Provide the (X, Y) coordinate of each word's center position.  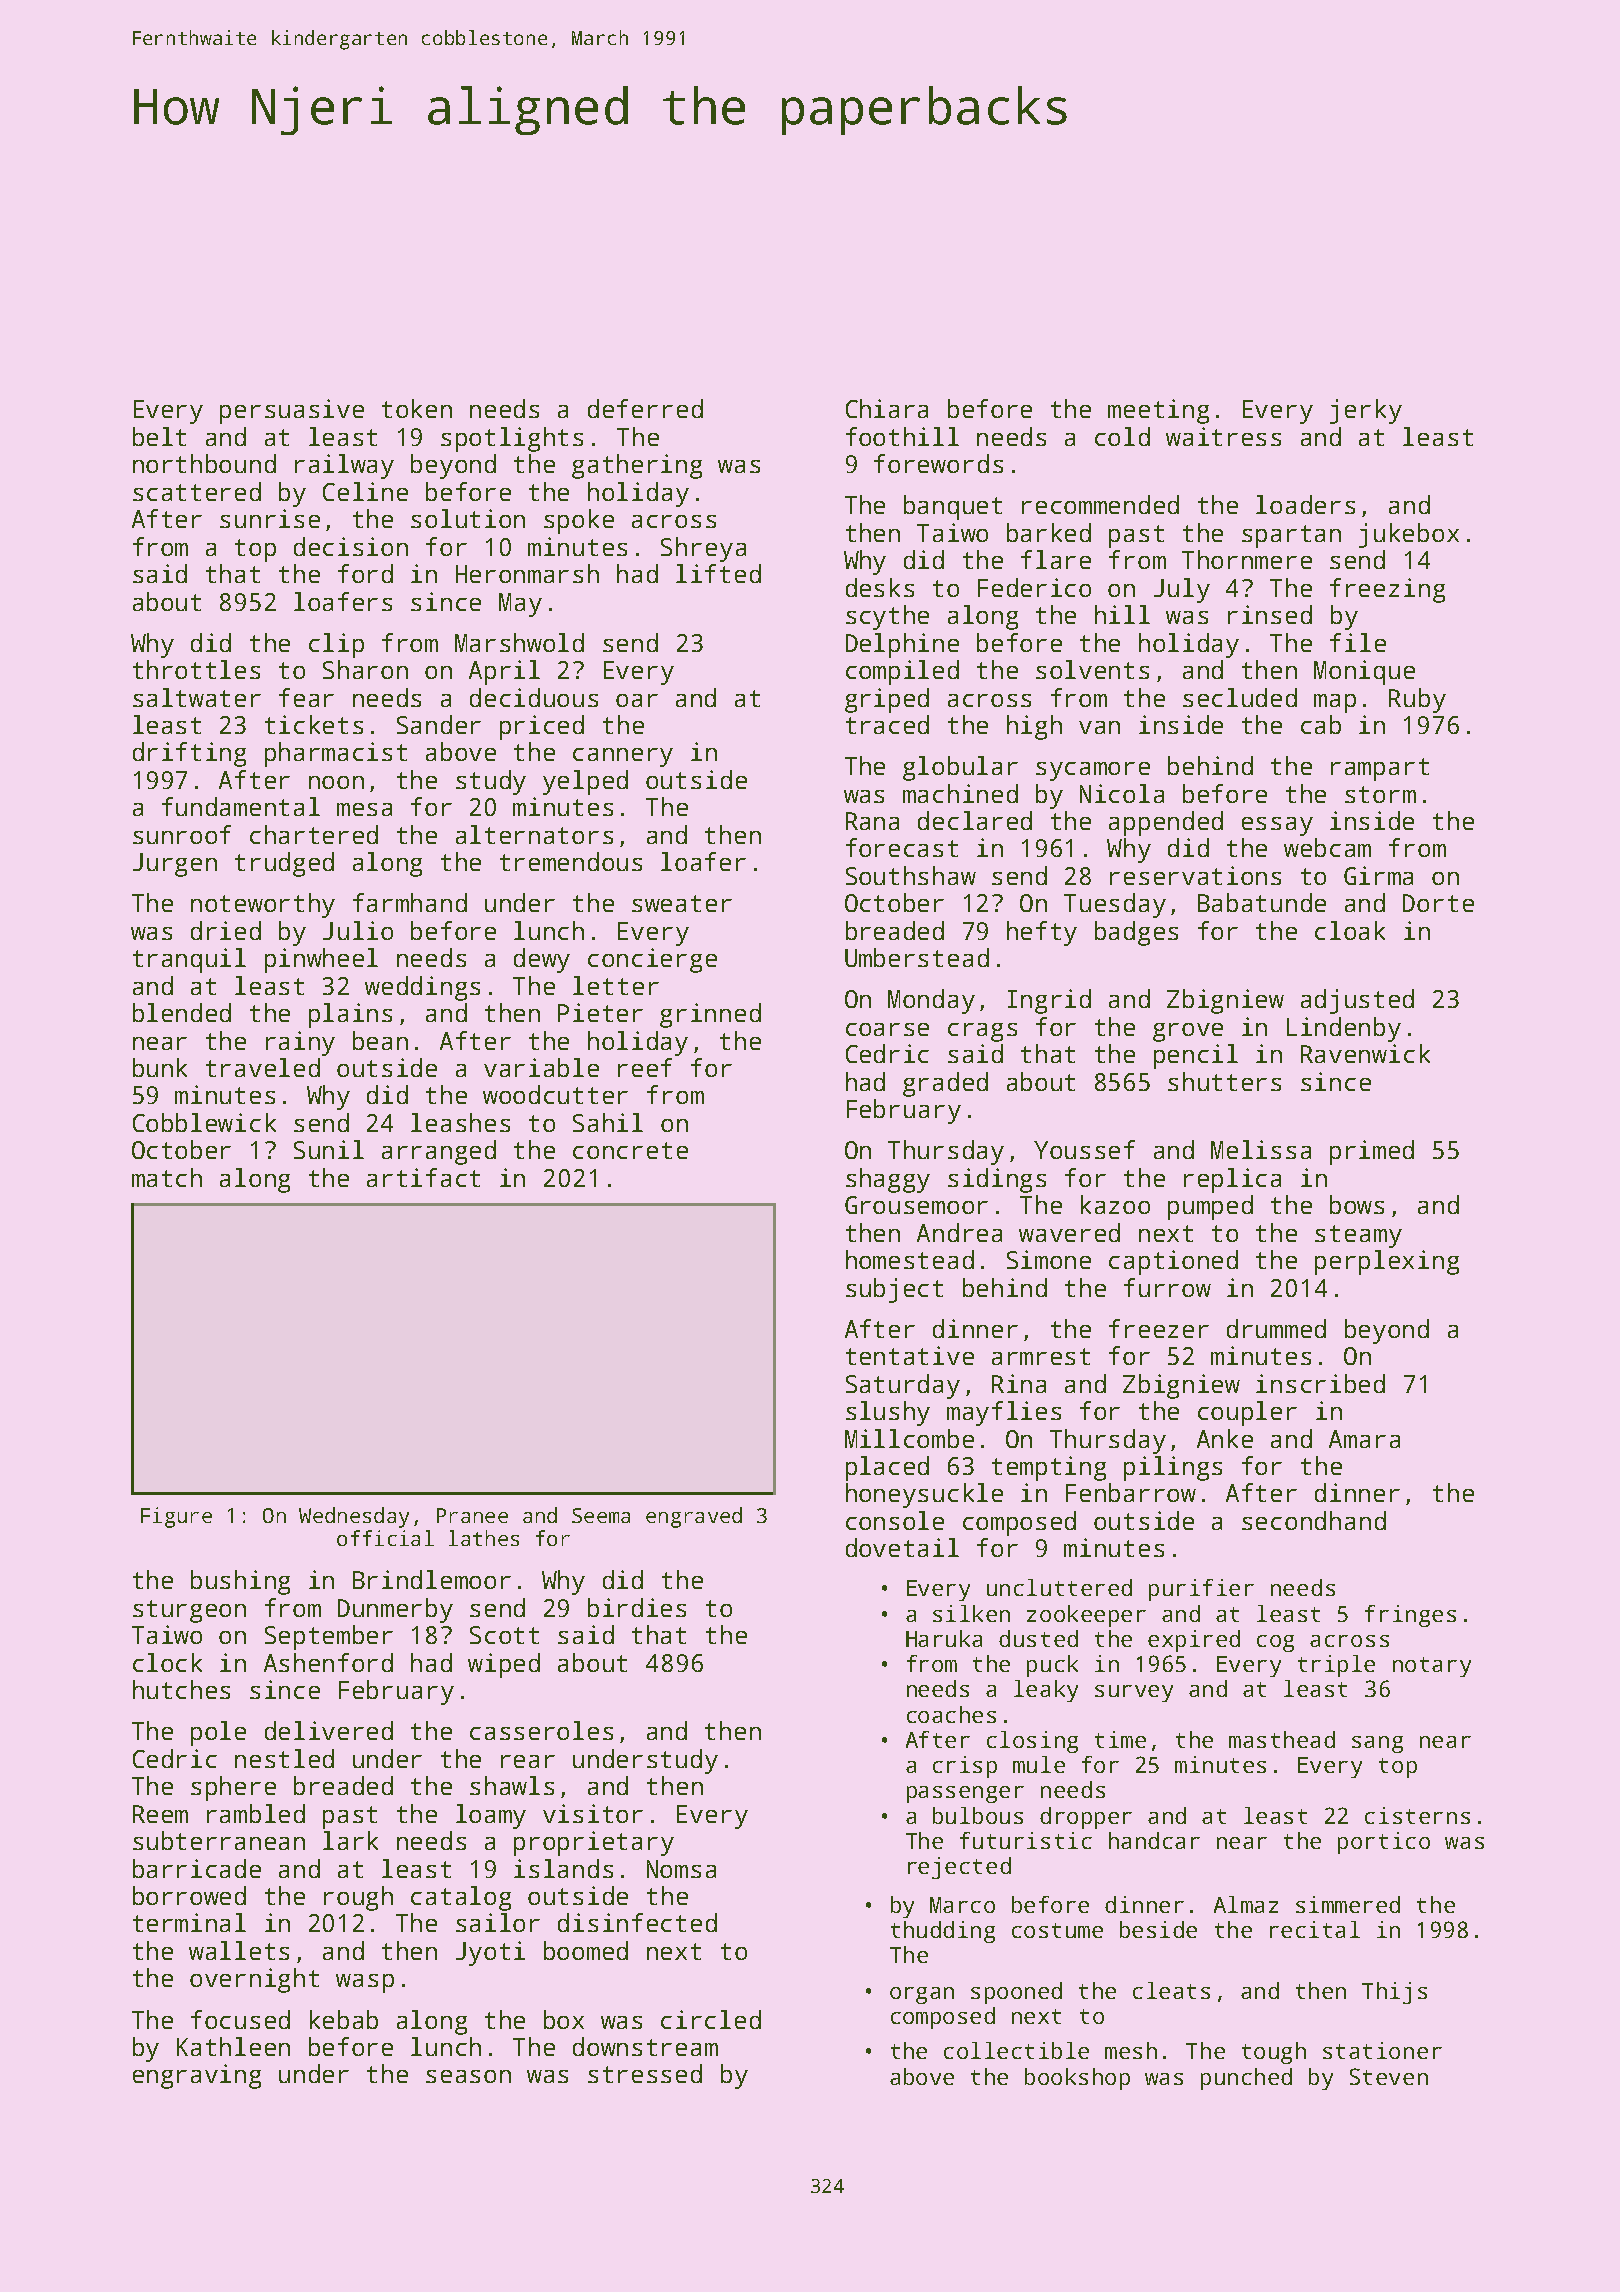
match (167, 1177)
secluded (1240, 697)
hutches (181, 1689)
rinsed (1270, 614)
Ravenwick (1365, 1053)
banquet (953, 507)
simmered (1348, 1904)
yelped (585, 782)
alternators (534, 834)
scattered (197, 491)
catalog (461, 1898)
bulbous (978, 1815)
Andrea (959, 1232)
